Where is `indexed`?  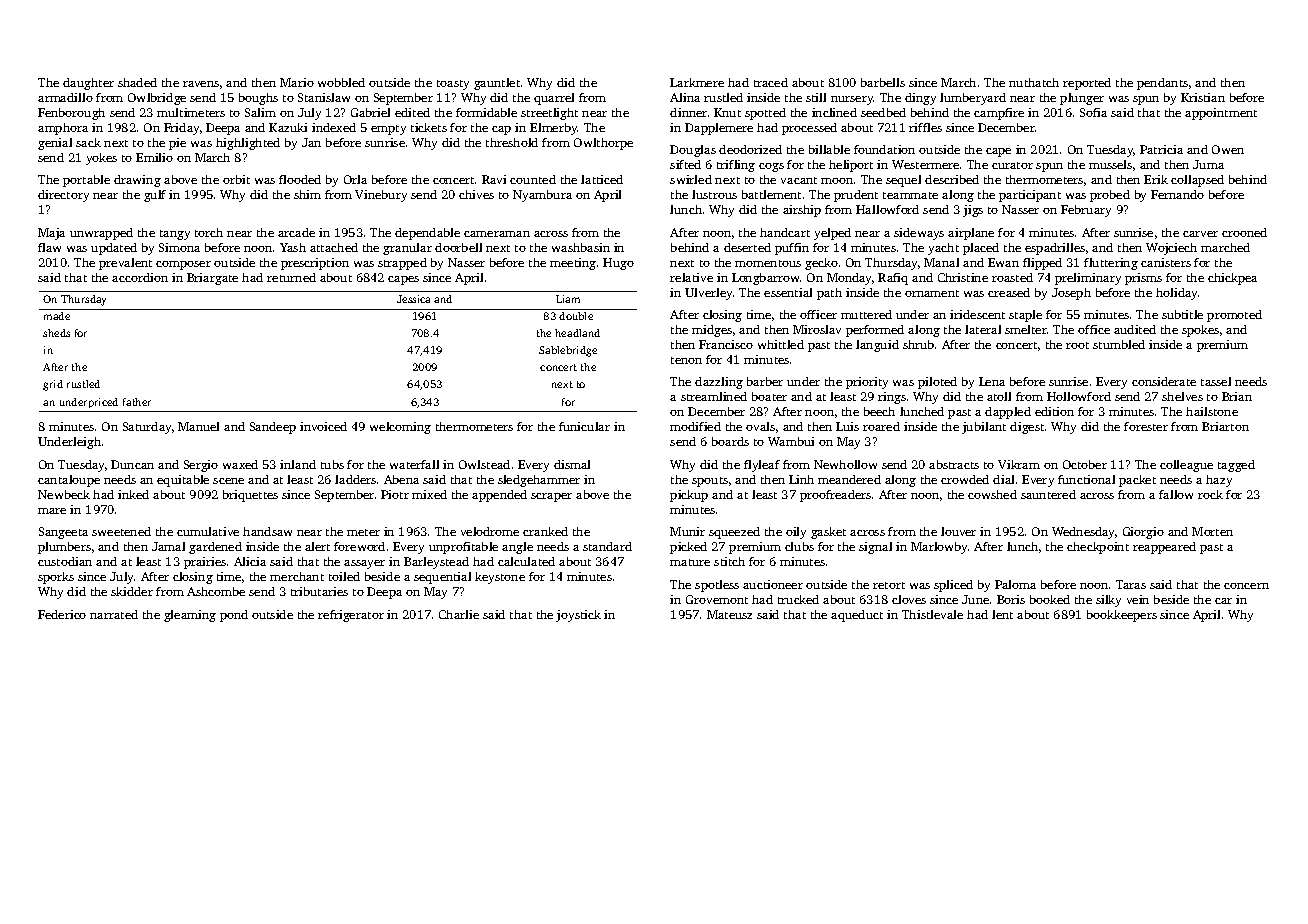
indexed is located at coordinates (334, 127).
